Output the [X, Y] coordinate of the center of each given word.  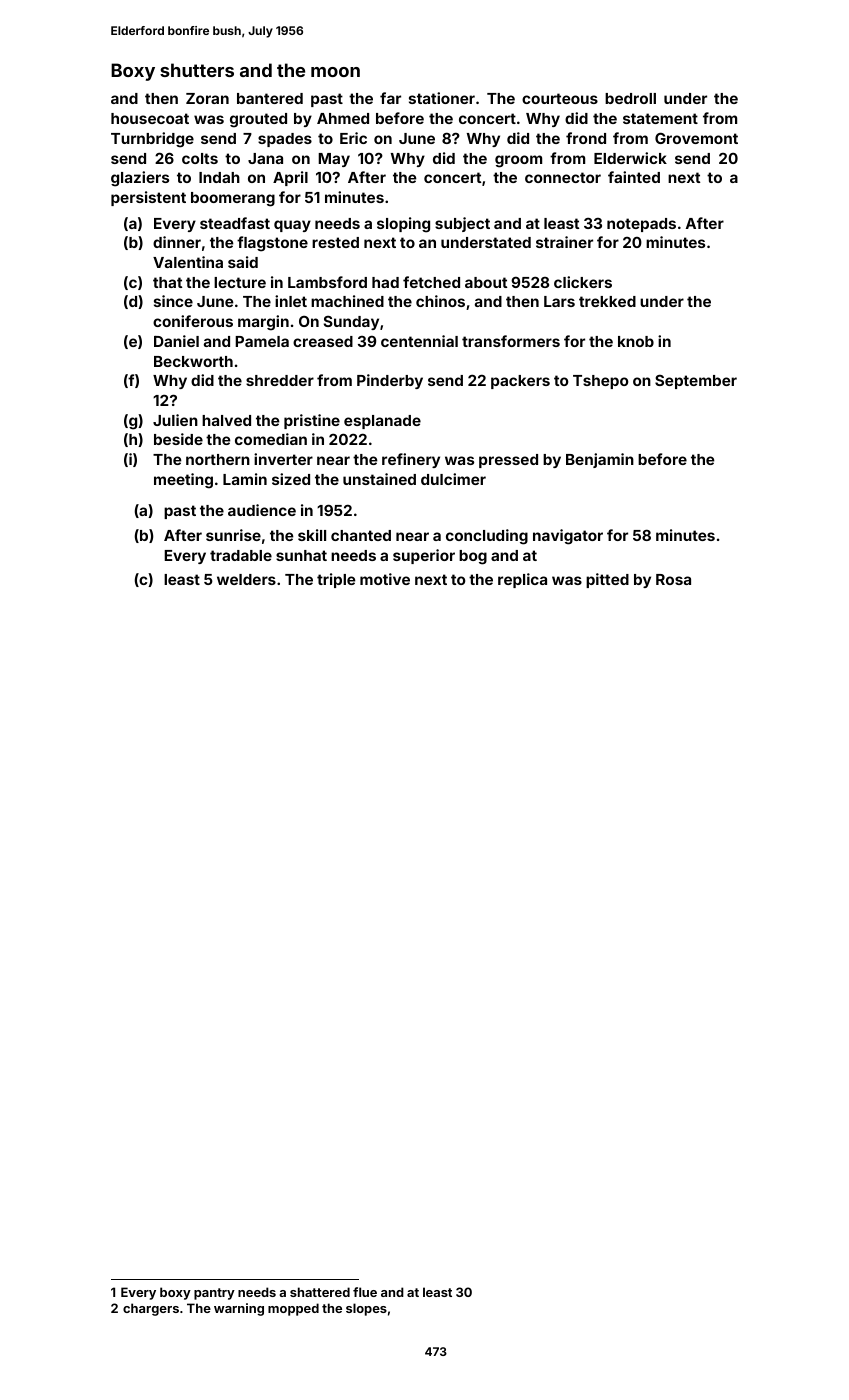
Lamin [245, 479]
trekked [607, 301]
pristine [312, 421]
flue [365, 1292]
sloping [403, 225]
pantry [214, 1294]
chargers [151, 1309]
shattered [320, 1292]
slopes [366, 1309]
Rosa [673, 579]
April [290, 178]
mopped [293, 1309]
